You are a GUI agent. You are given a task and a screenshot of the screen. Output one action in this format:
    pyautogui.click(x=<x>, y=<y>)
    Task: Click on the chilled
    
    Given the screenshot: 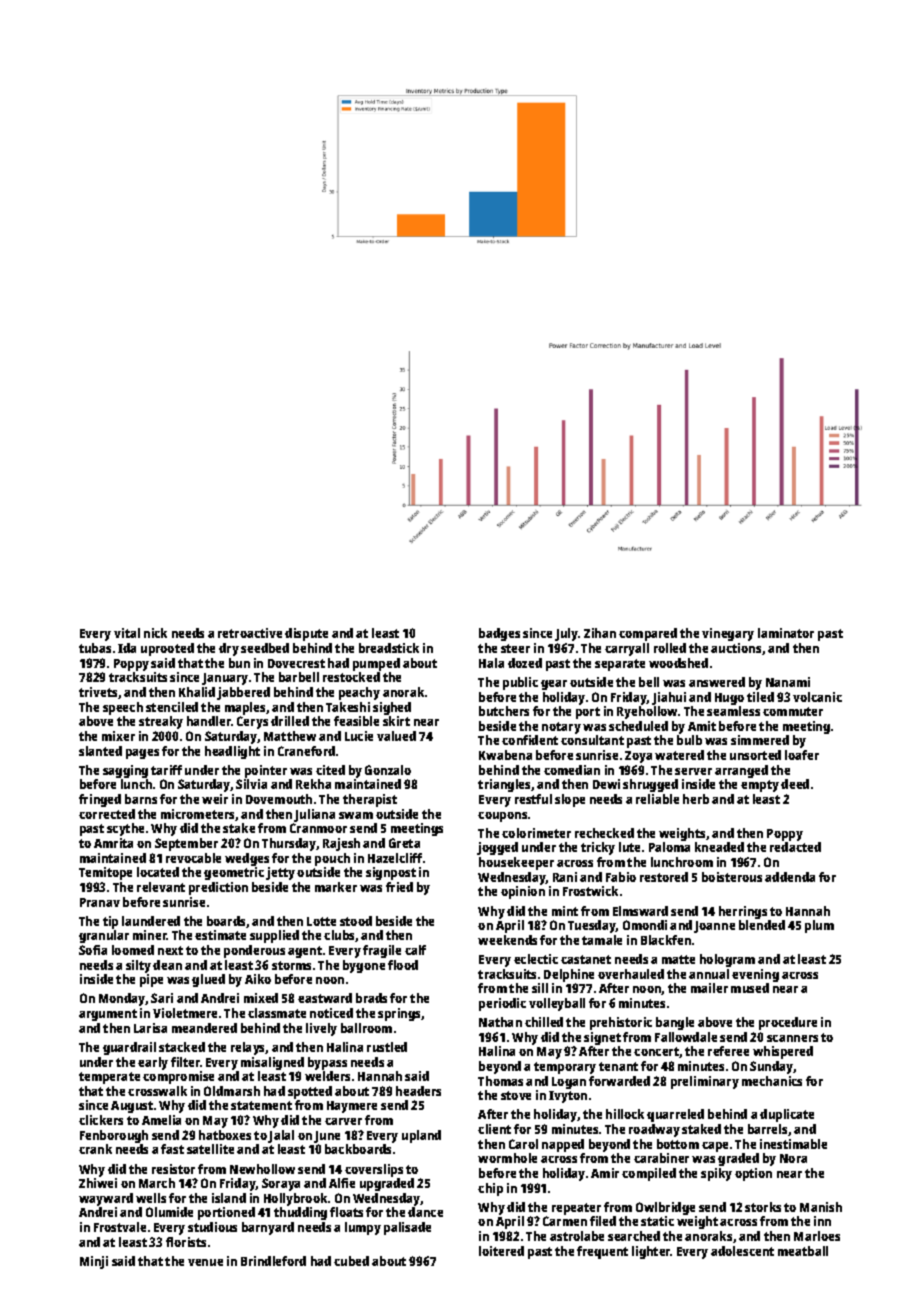 What is the action you would take?
    pyautogui.click(x=544, y=1022)
